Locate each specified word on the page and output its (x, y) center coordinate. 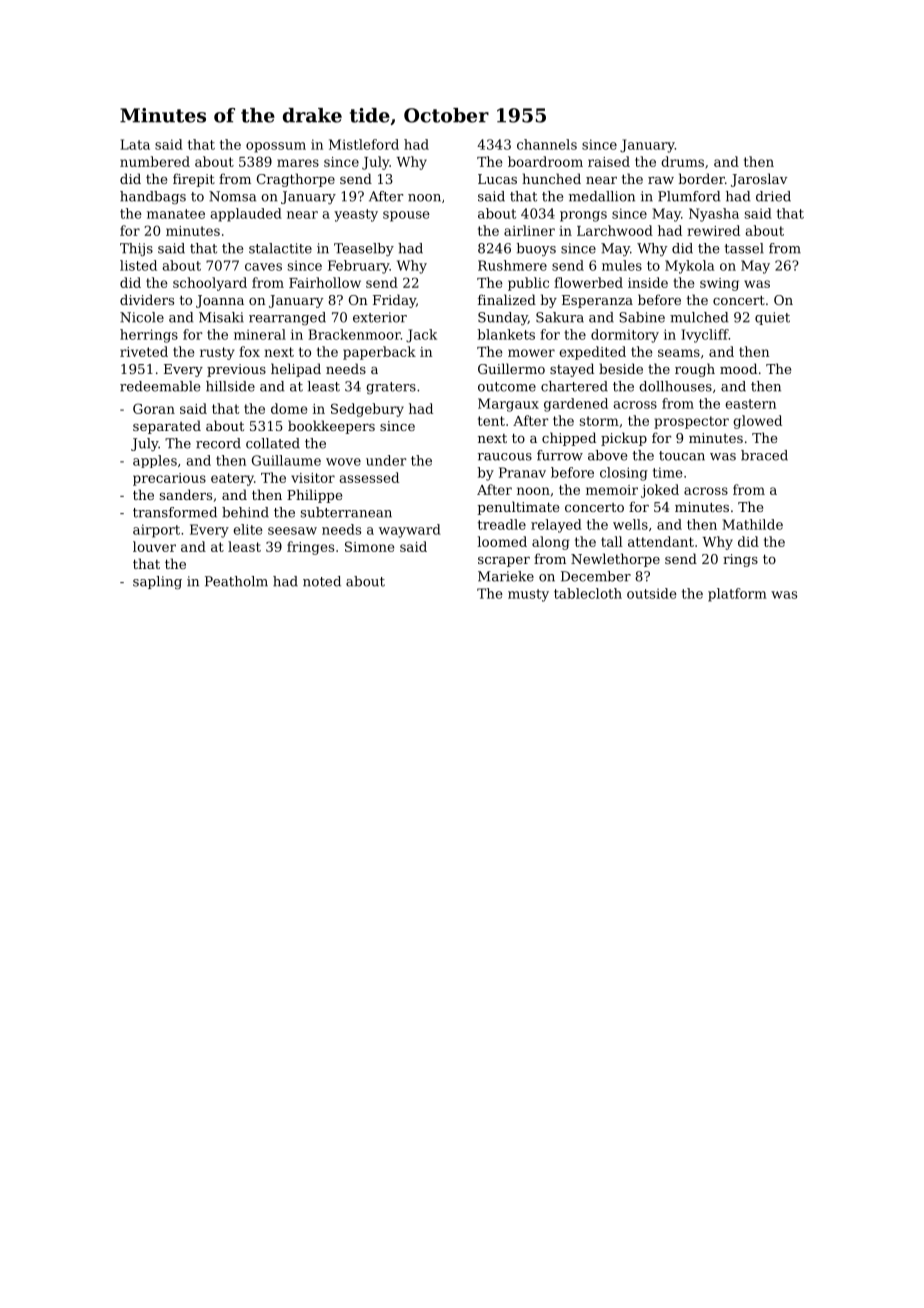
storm (599, 421)
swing (719, 284)
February (359, 267)
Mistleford (364, 144)
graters (391, 388)
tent (491, 421)
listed (138, 265)
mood (738, 368)
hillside (230, 386)
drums (682, 161)
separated (167, 427)
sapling (157, 582)
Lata (135, 144)
